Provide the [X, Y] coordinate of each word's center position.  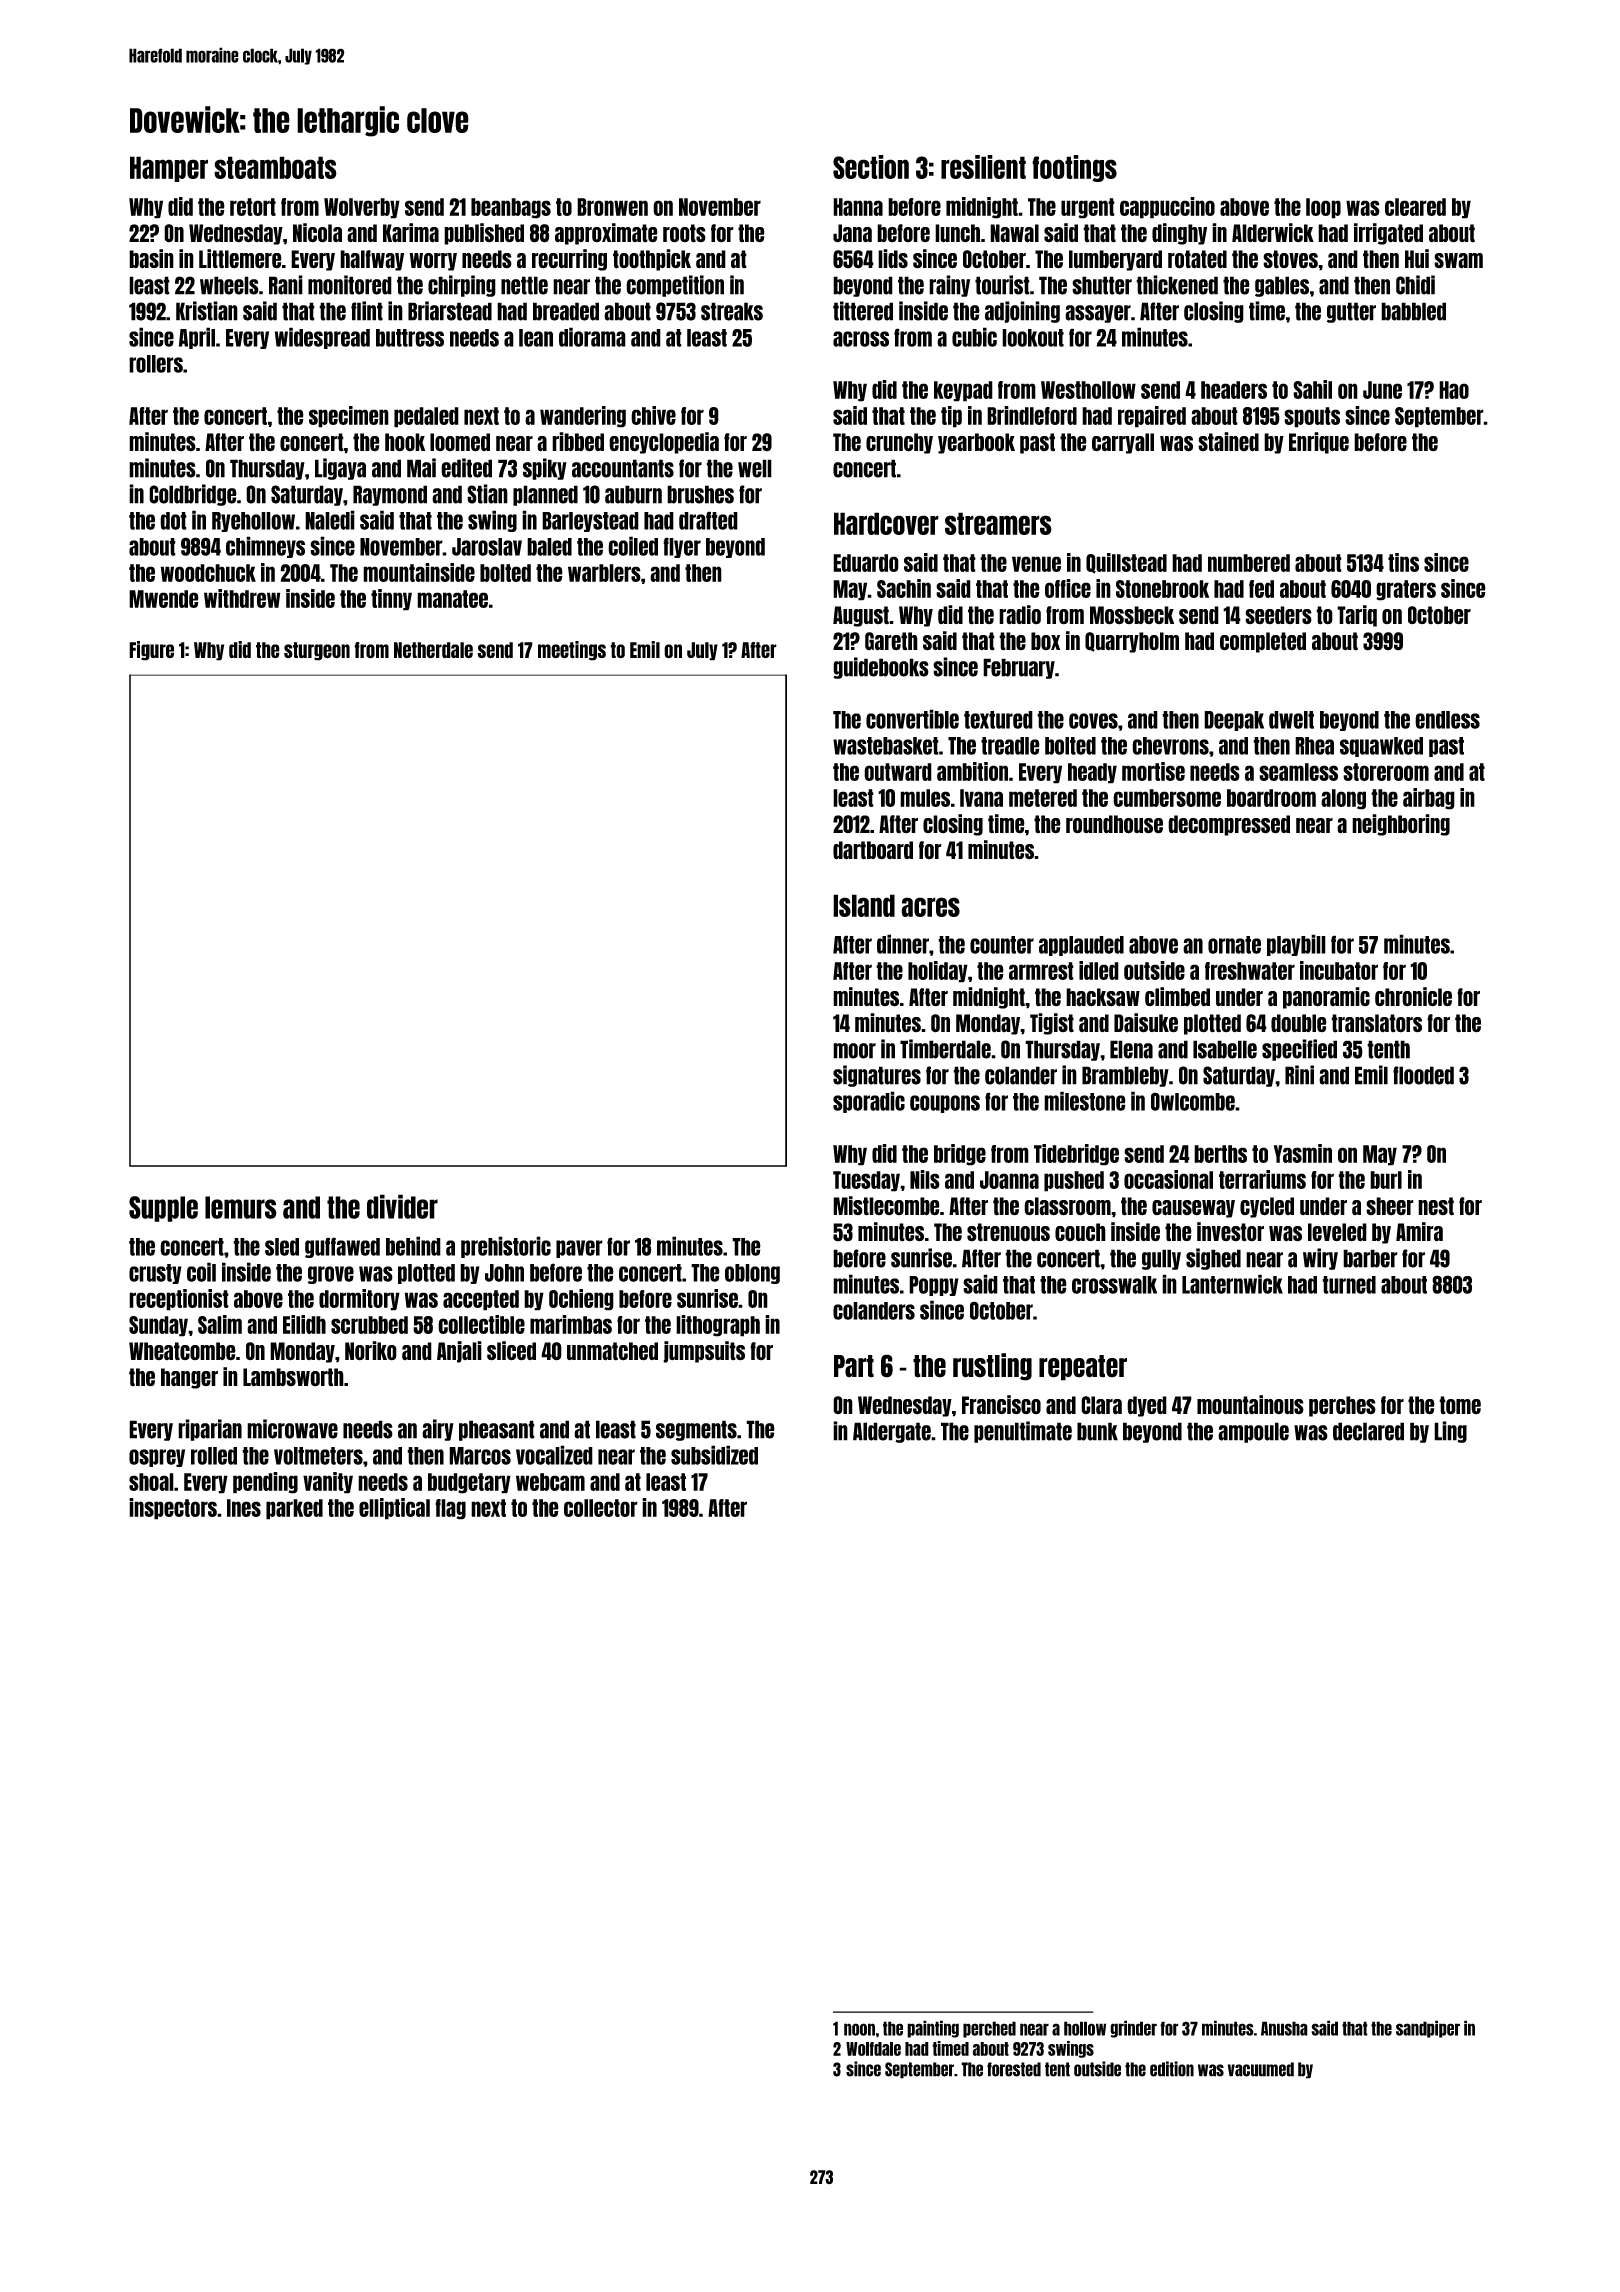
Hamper [169, 169]
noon [859, 2029]
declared [1368, 1431]
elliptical [394, 1509]
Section [871, 167]
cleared [1415, 207]
